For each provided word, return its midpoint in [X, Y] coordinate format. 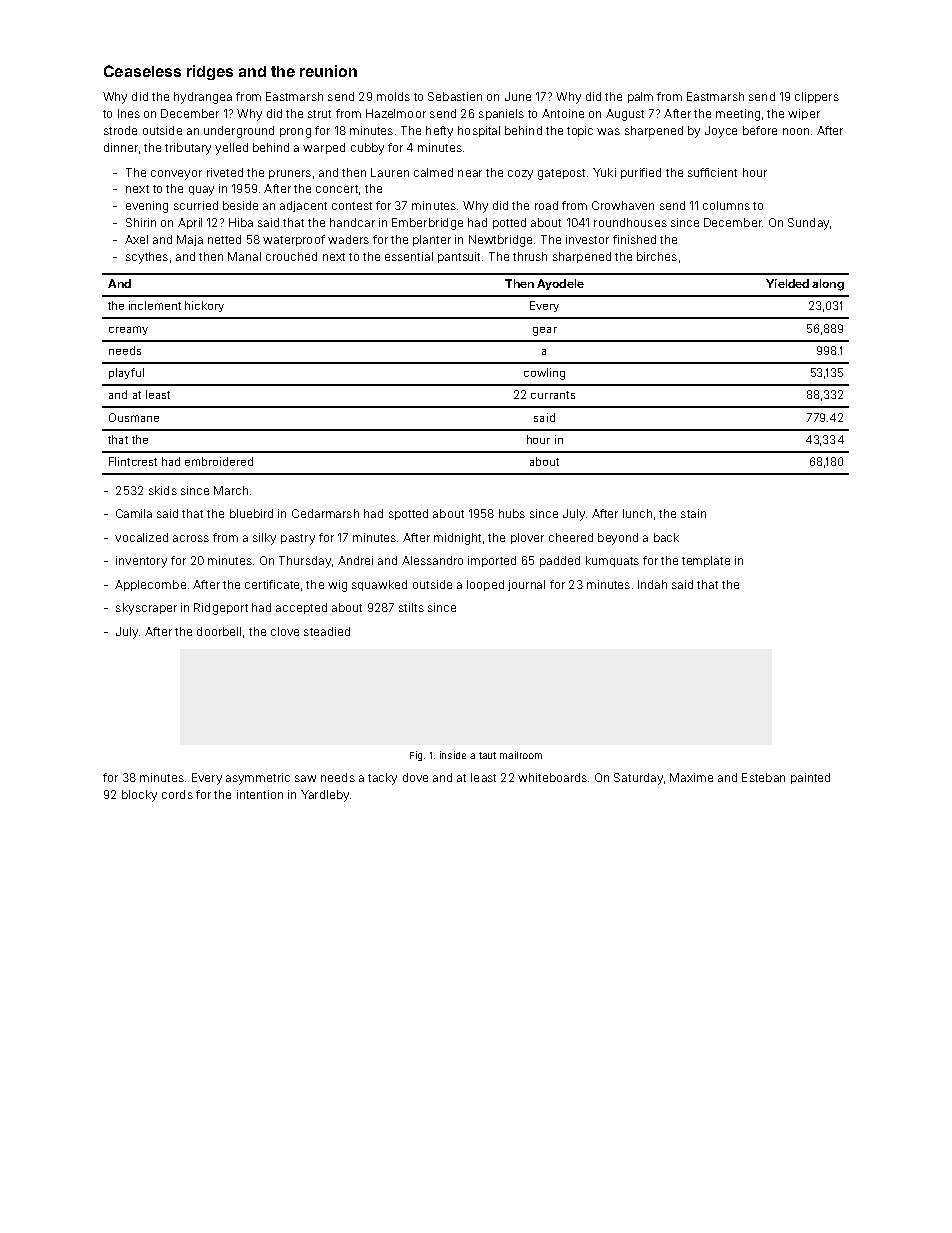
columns [726, 205]
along [828, 285]
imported [492, 561]
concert [337, 189]
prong [295, 133]
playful [126, 373]
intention [260, 794]
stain [693, 513]
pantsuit [459, 257]
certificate [272, 584]
